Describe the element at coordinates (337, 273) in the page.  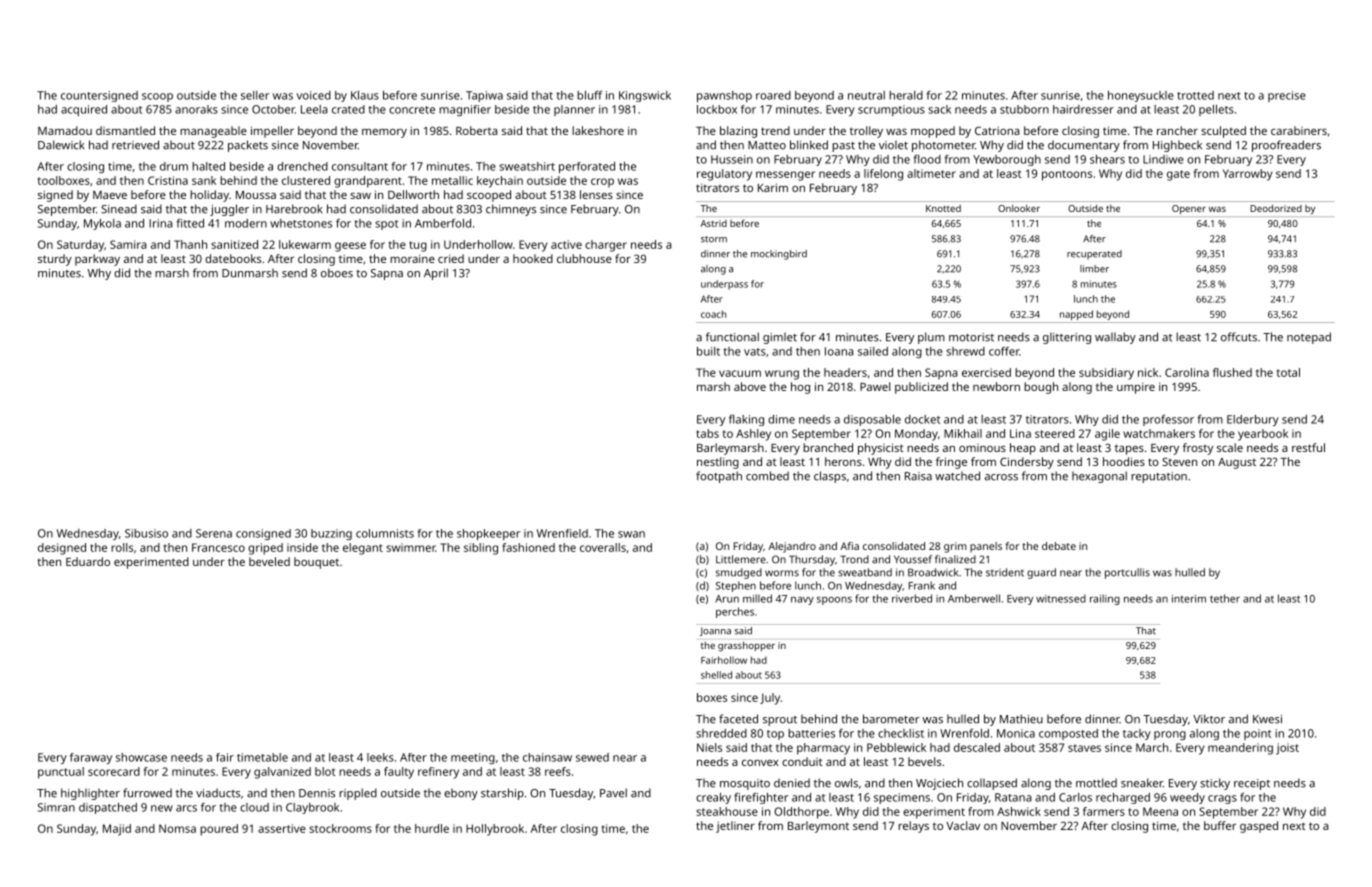
I see `oboes` at that location.
